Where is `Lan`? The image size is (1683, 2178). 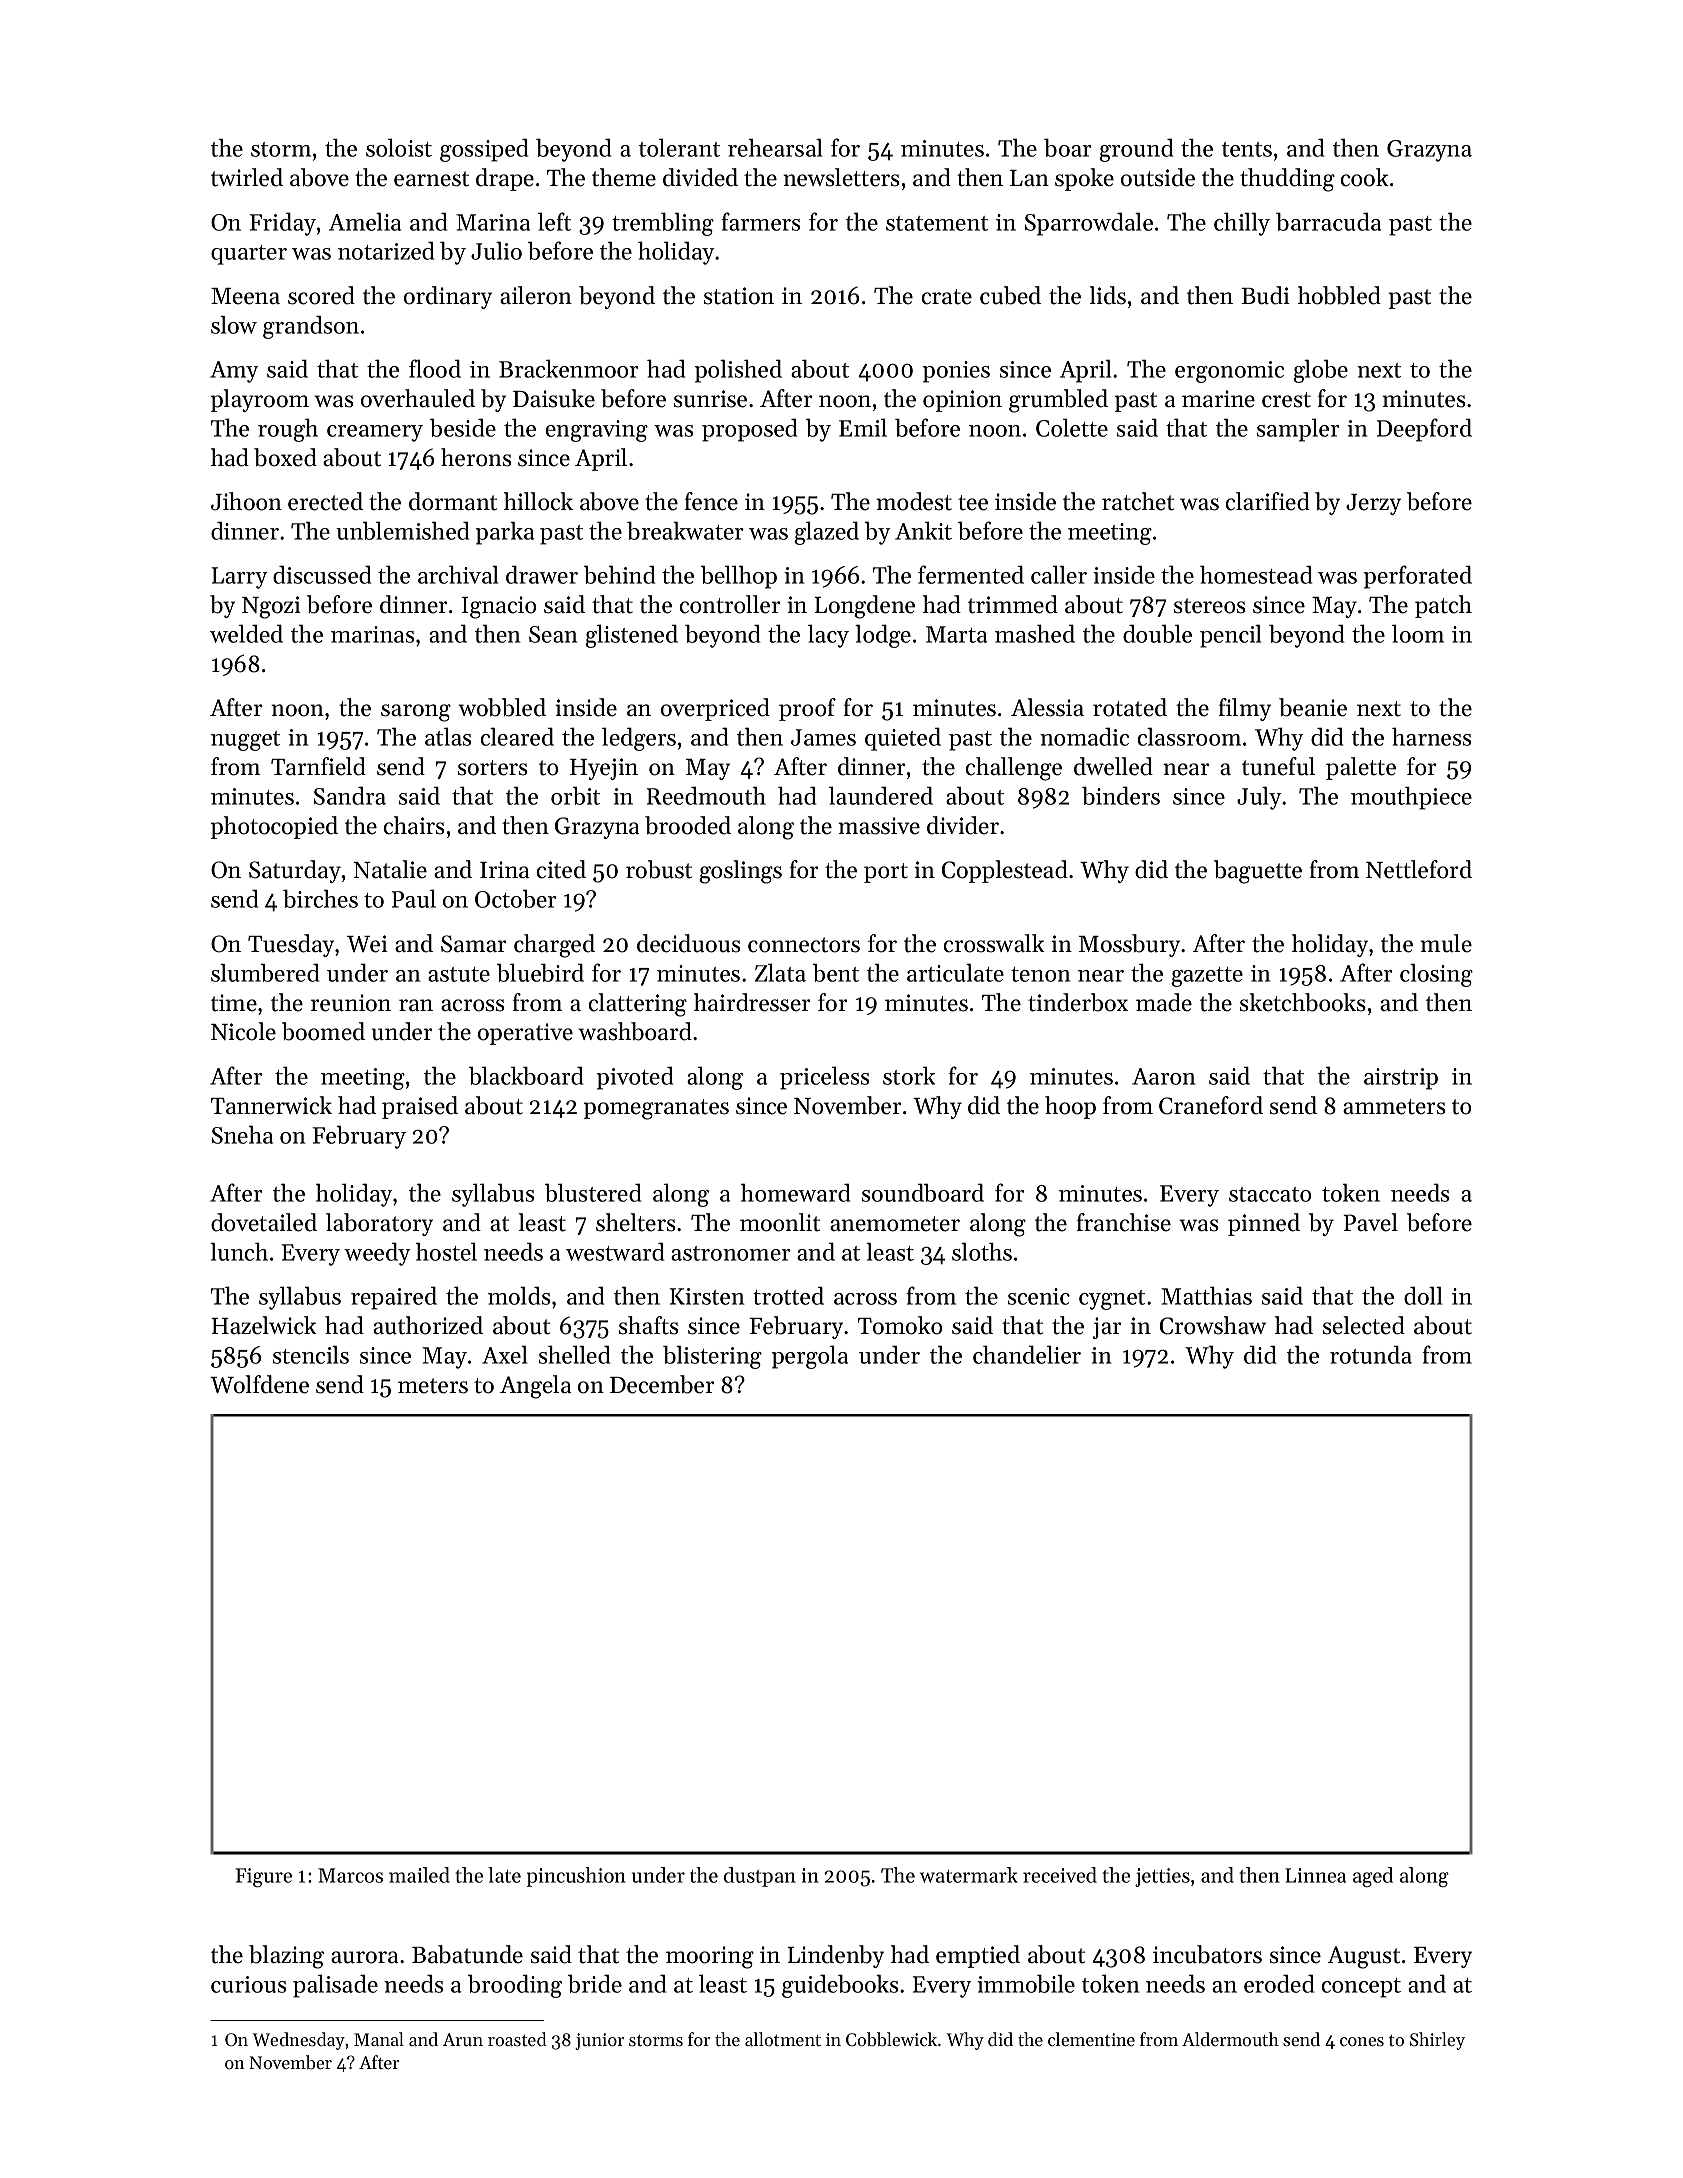
Lan is located at coordinates (1029, 178).
